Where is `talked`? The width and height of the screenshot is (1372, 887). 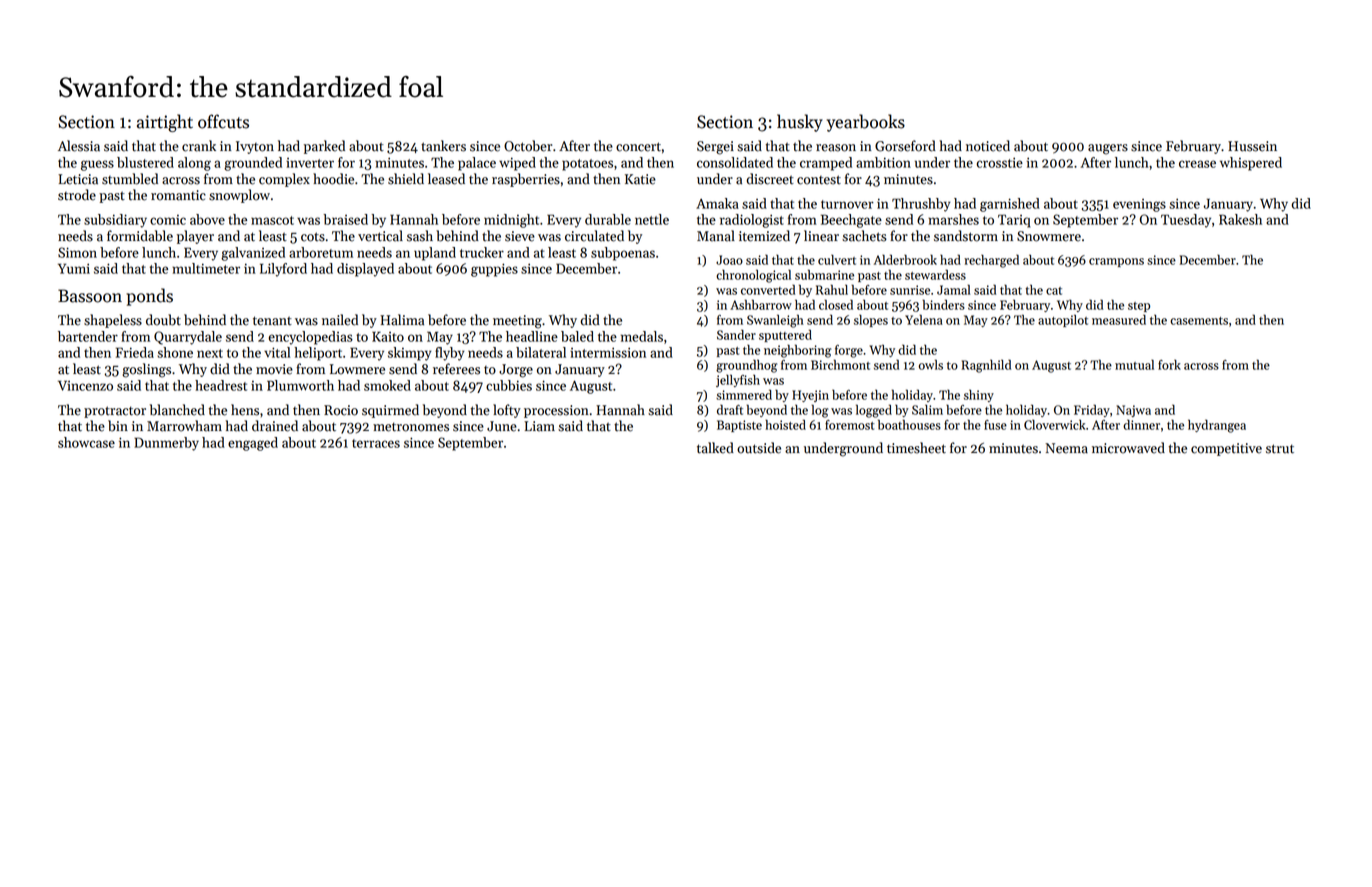
talked is located at coordinates (715, 448).
